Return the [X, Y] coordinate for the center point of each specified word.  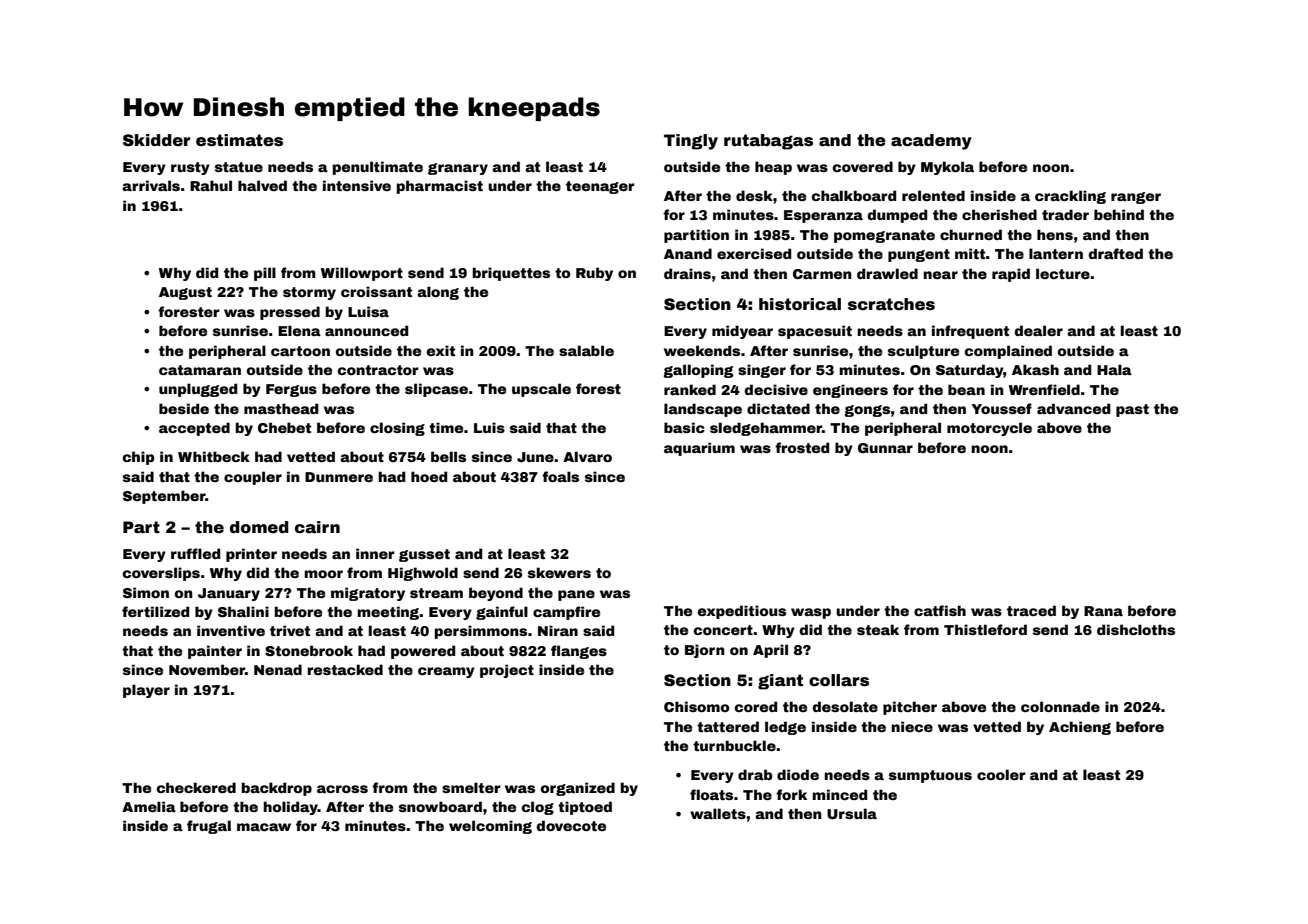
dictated [778, 408]
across [342, 789]
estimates [239, 140]
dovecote [571, 825]
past [1132, 410]
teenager [600, 187]
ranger [1136, 198]
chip [138, 458]
